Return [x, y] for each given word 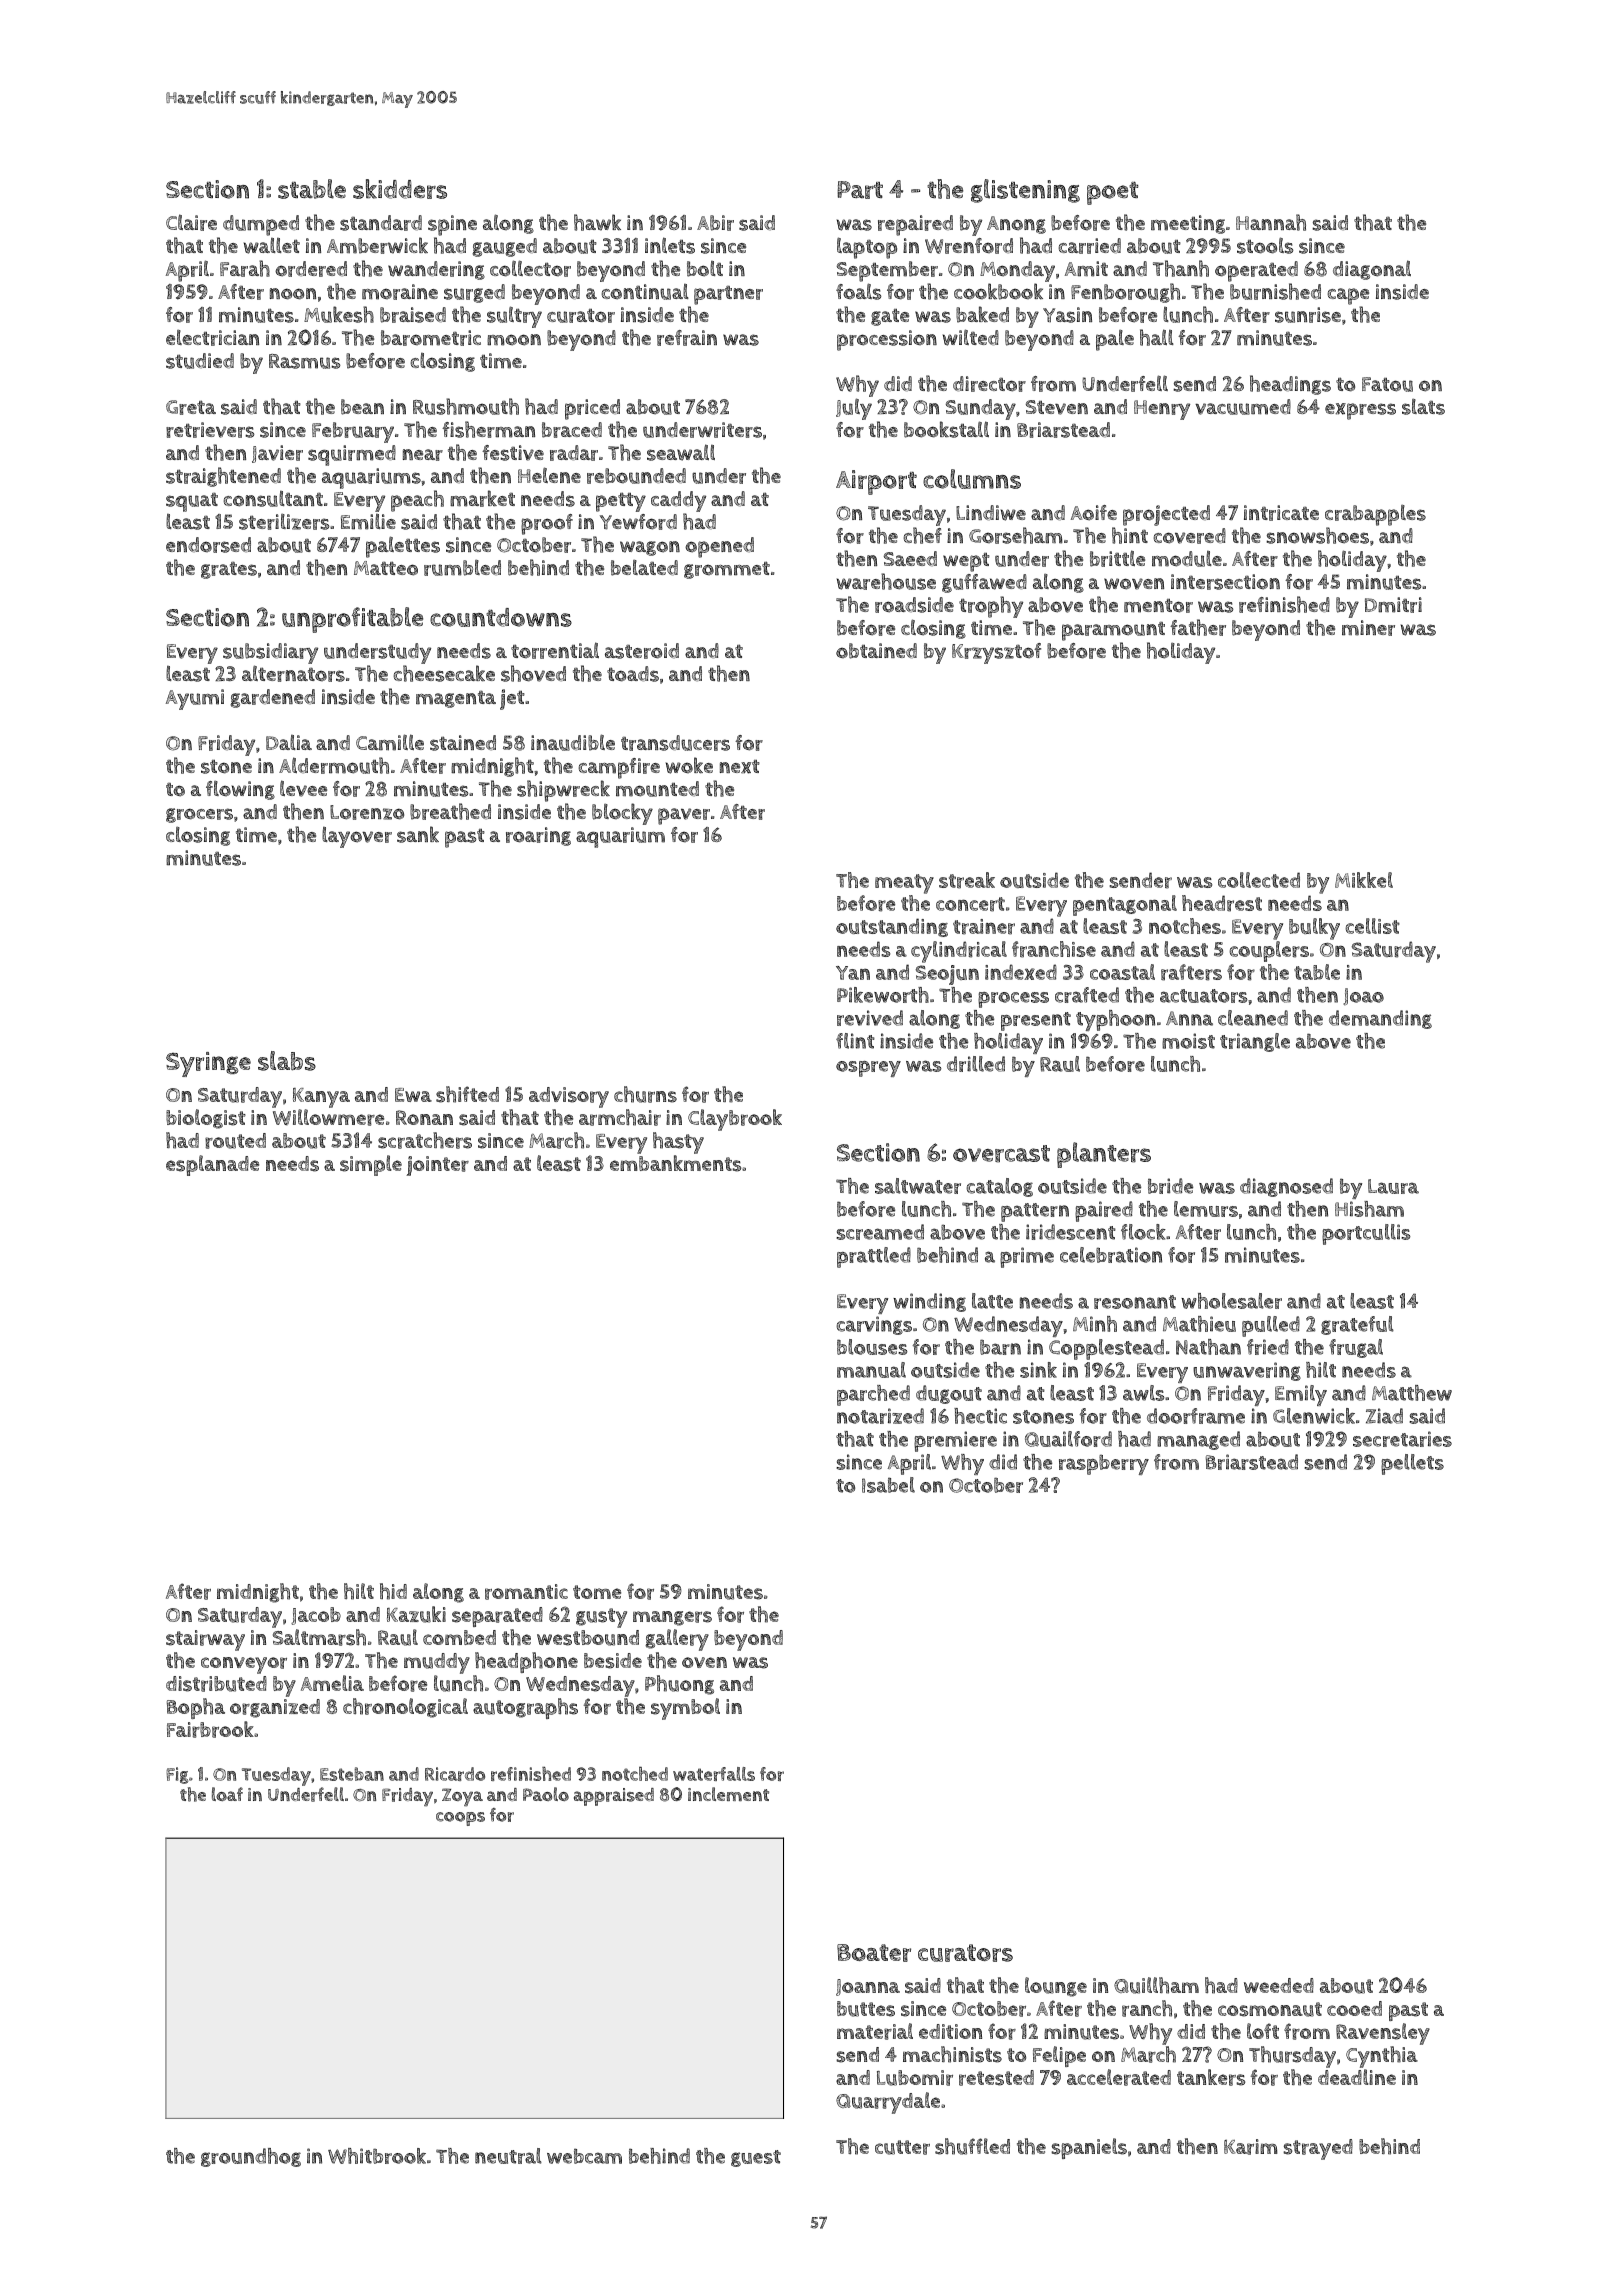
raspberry [1104, 1465]
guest [756, 2158]
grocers [199, 815]
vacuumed [1243, 407]
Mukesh [339, 314]
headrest [1222, 903]
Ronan [424, 1117]
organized [275, 1708]
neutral [508, 2156]
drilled [976, 1064]
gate [890, 317]
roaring [538, 836]
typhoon [1115, 1020]
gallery [677, 1640]
